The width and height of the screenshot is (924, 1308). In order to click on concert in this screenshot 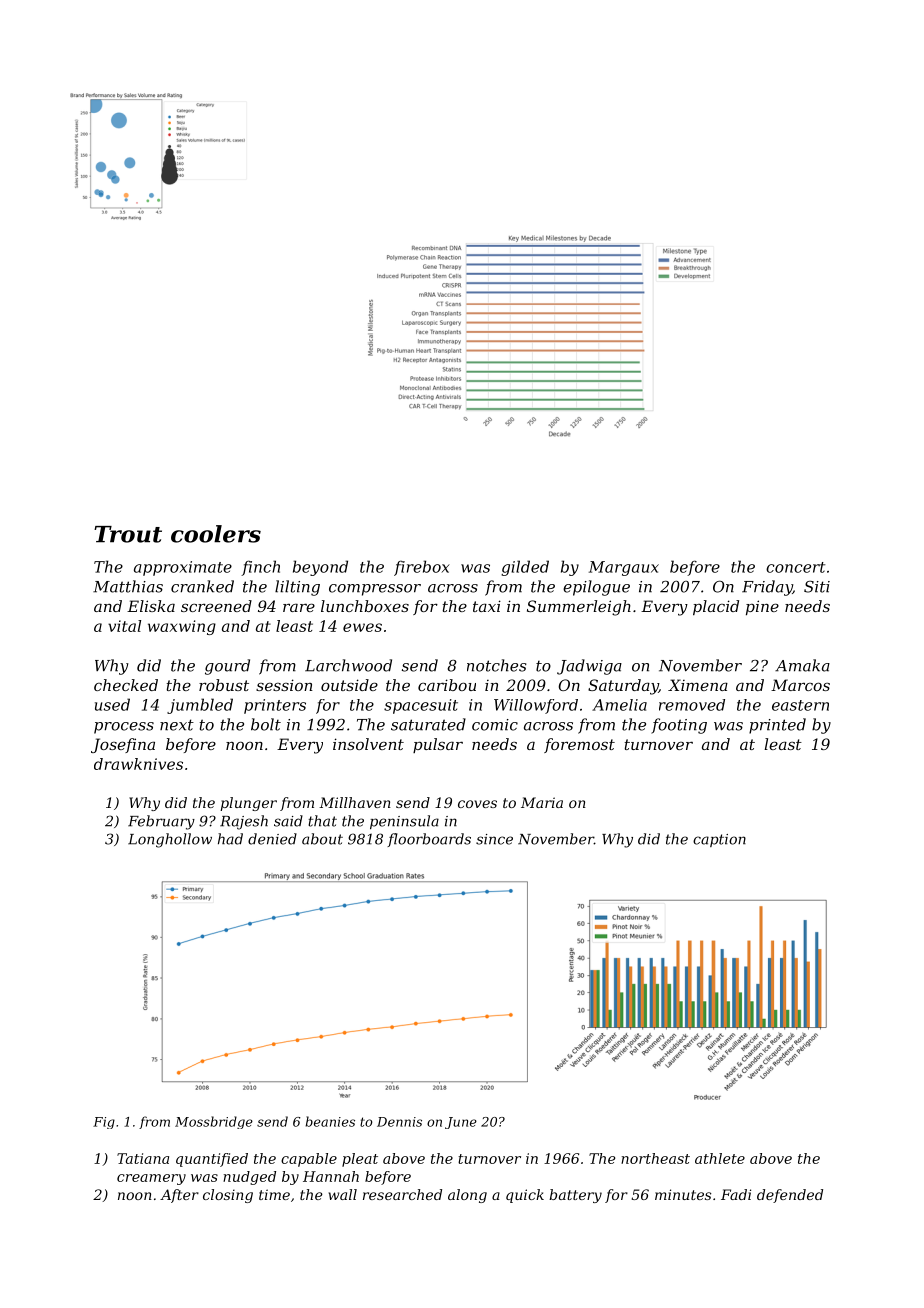, I will do `click(796, 567)`.
